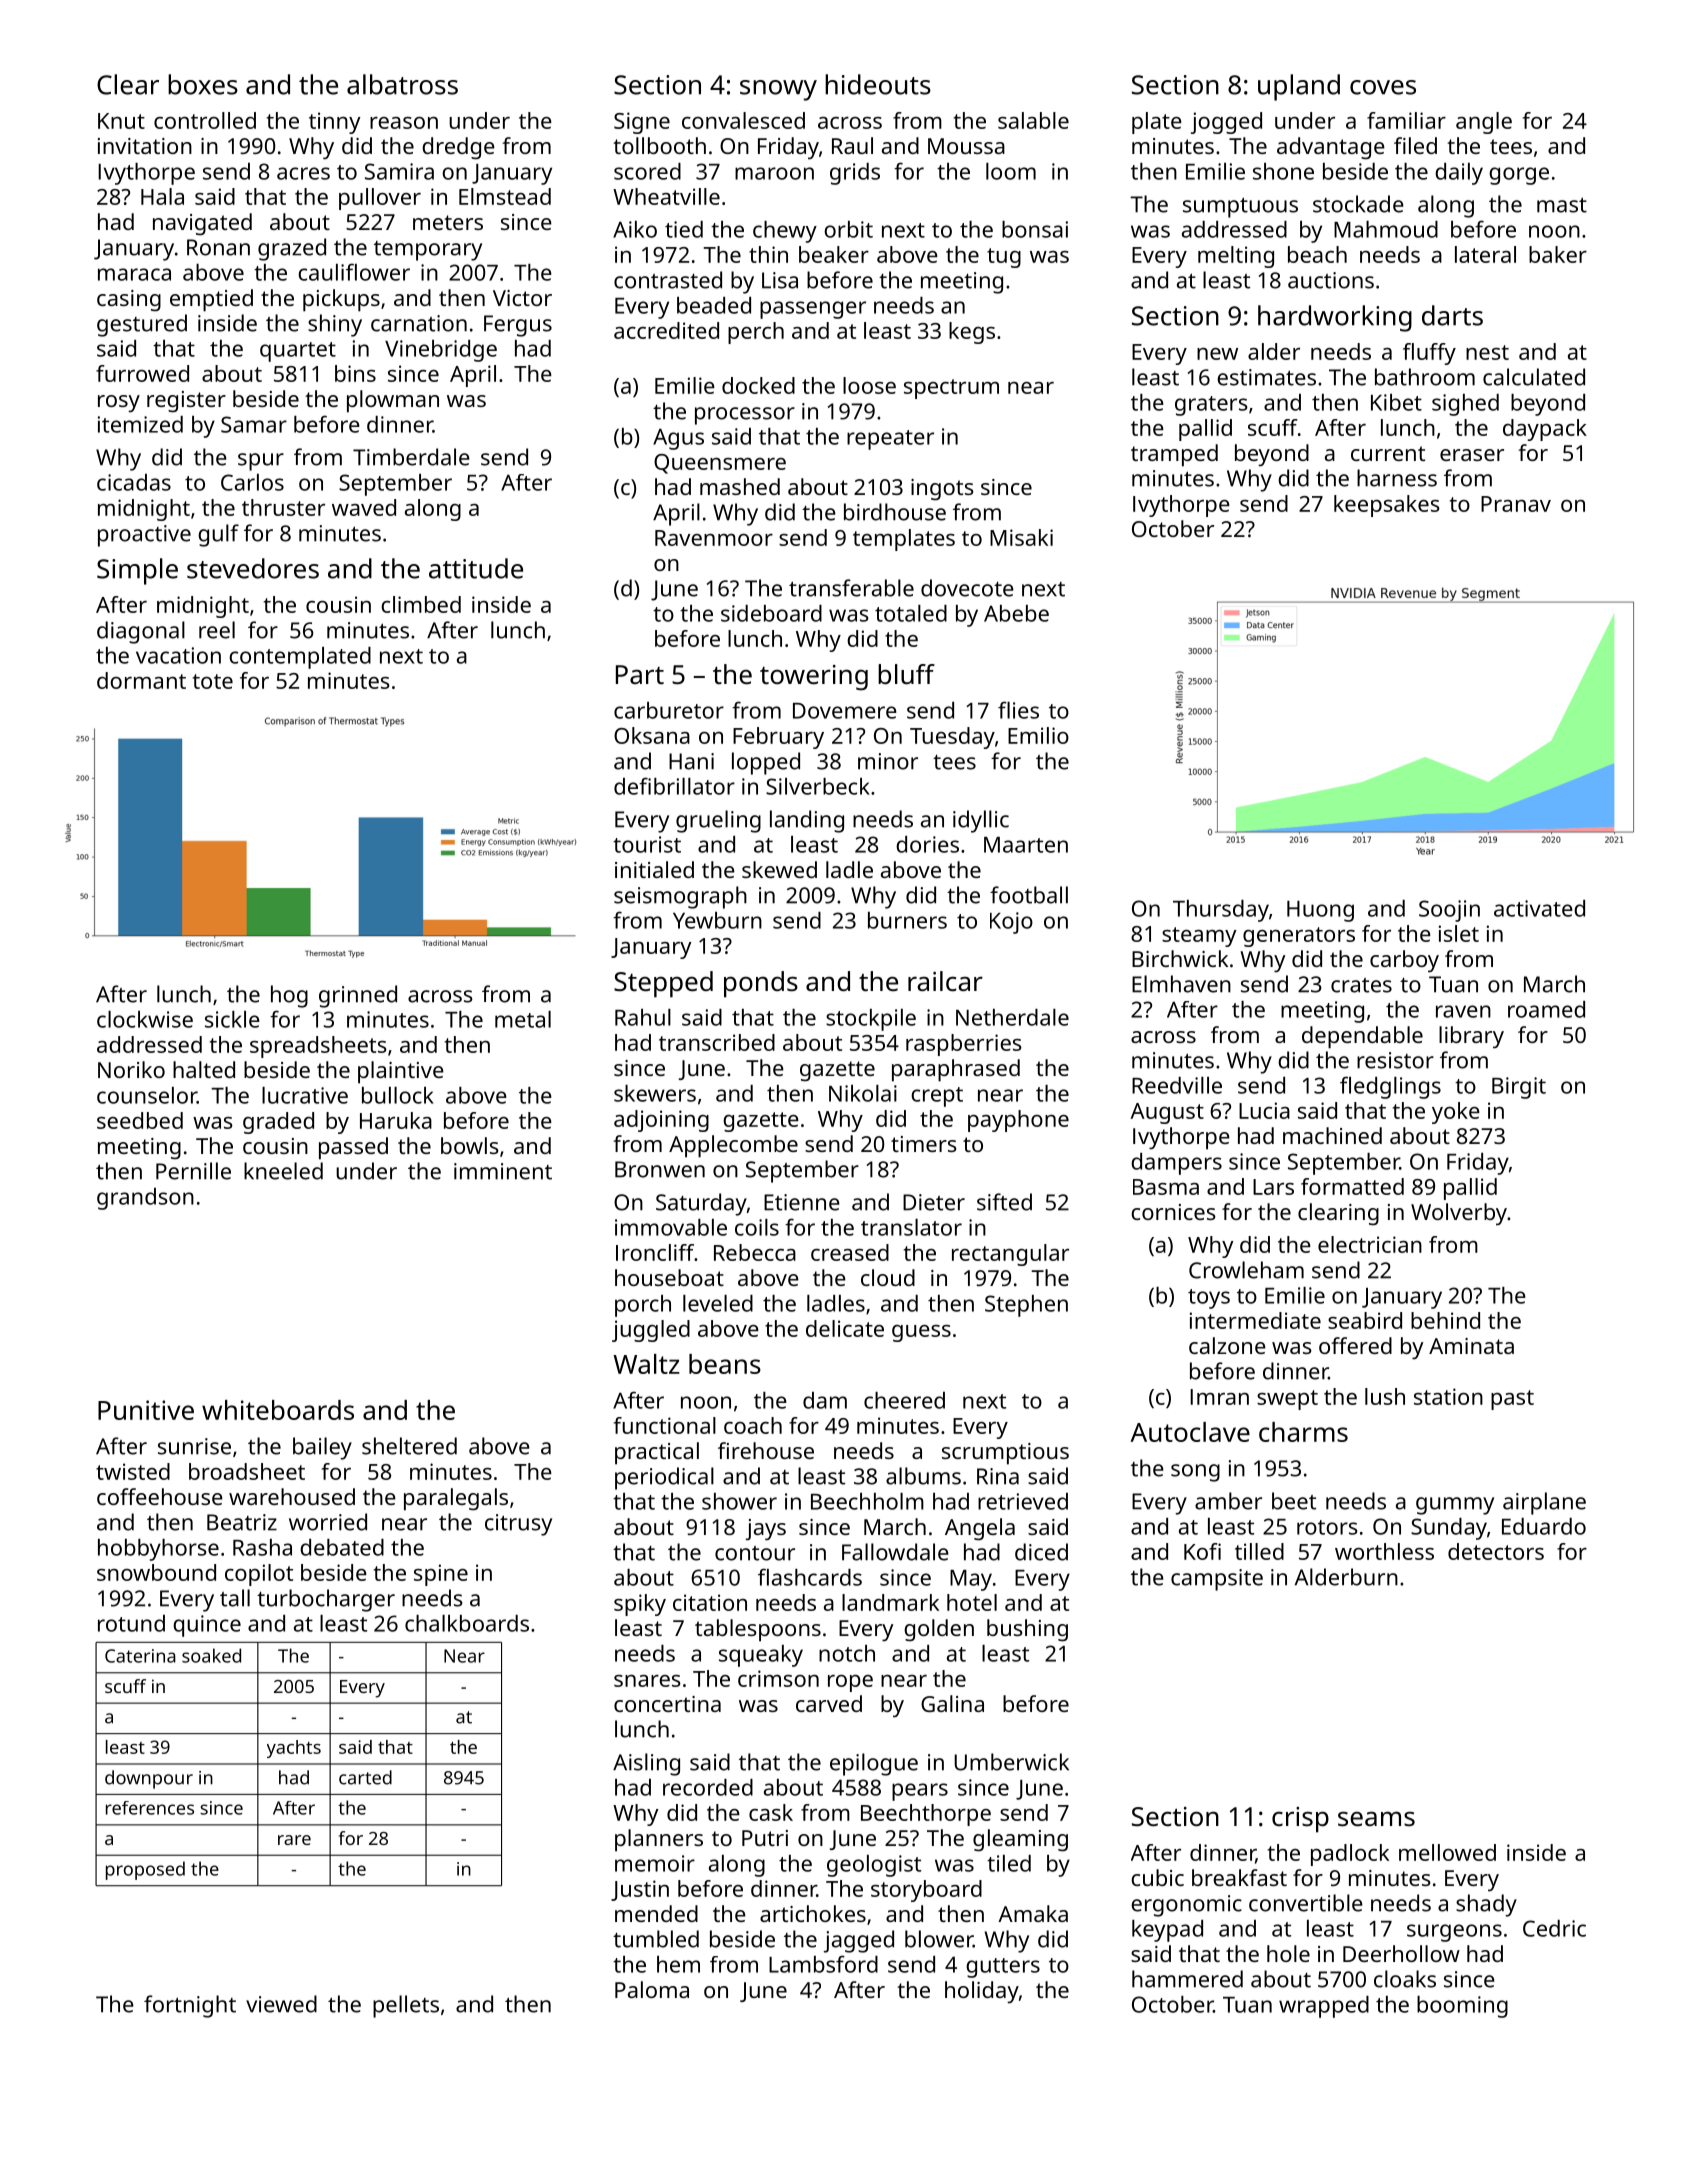 This page has height=2178, width=1683. I want to click on rare, so click(294, 1840).
